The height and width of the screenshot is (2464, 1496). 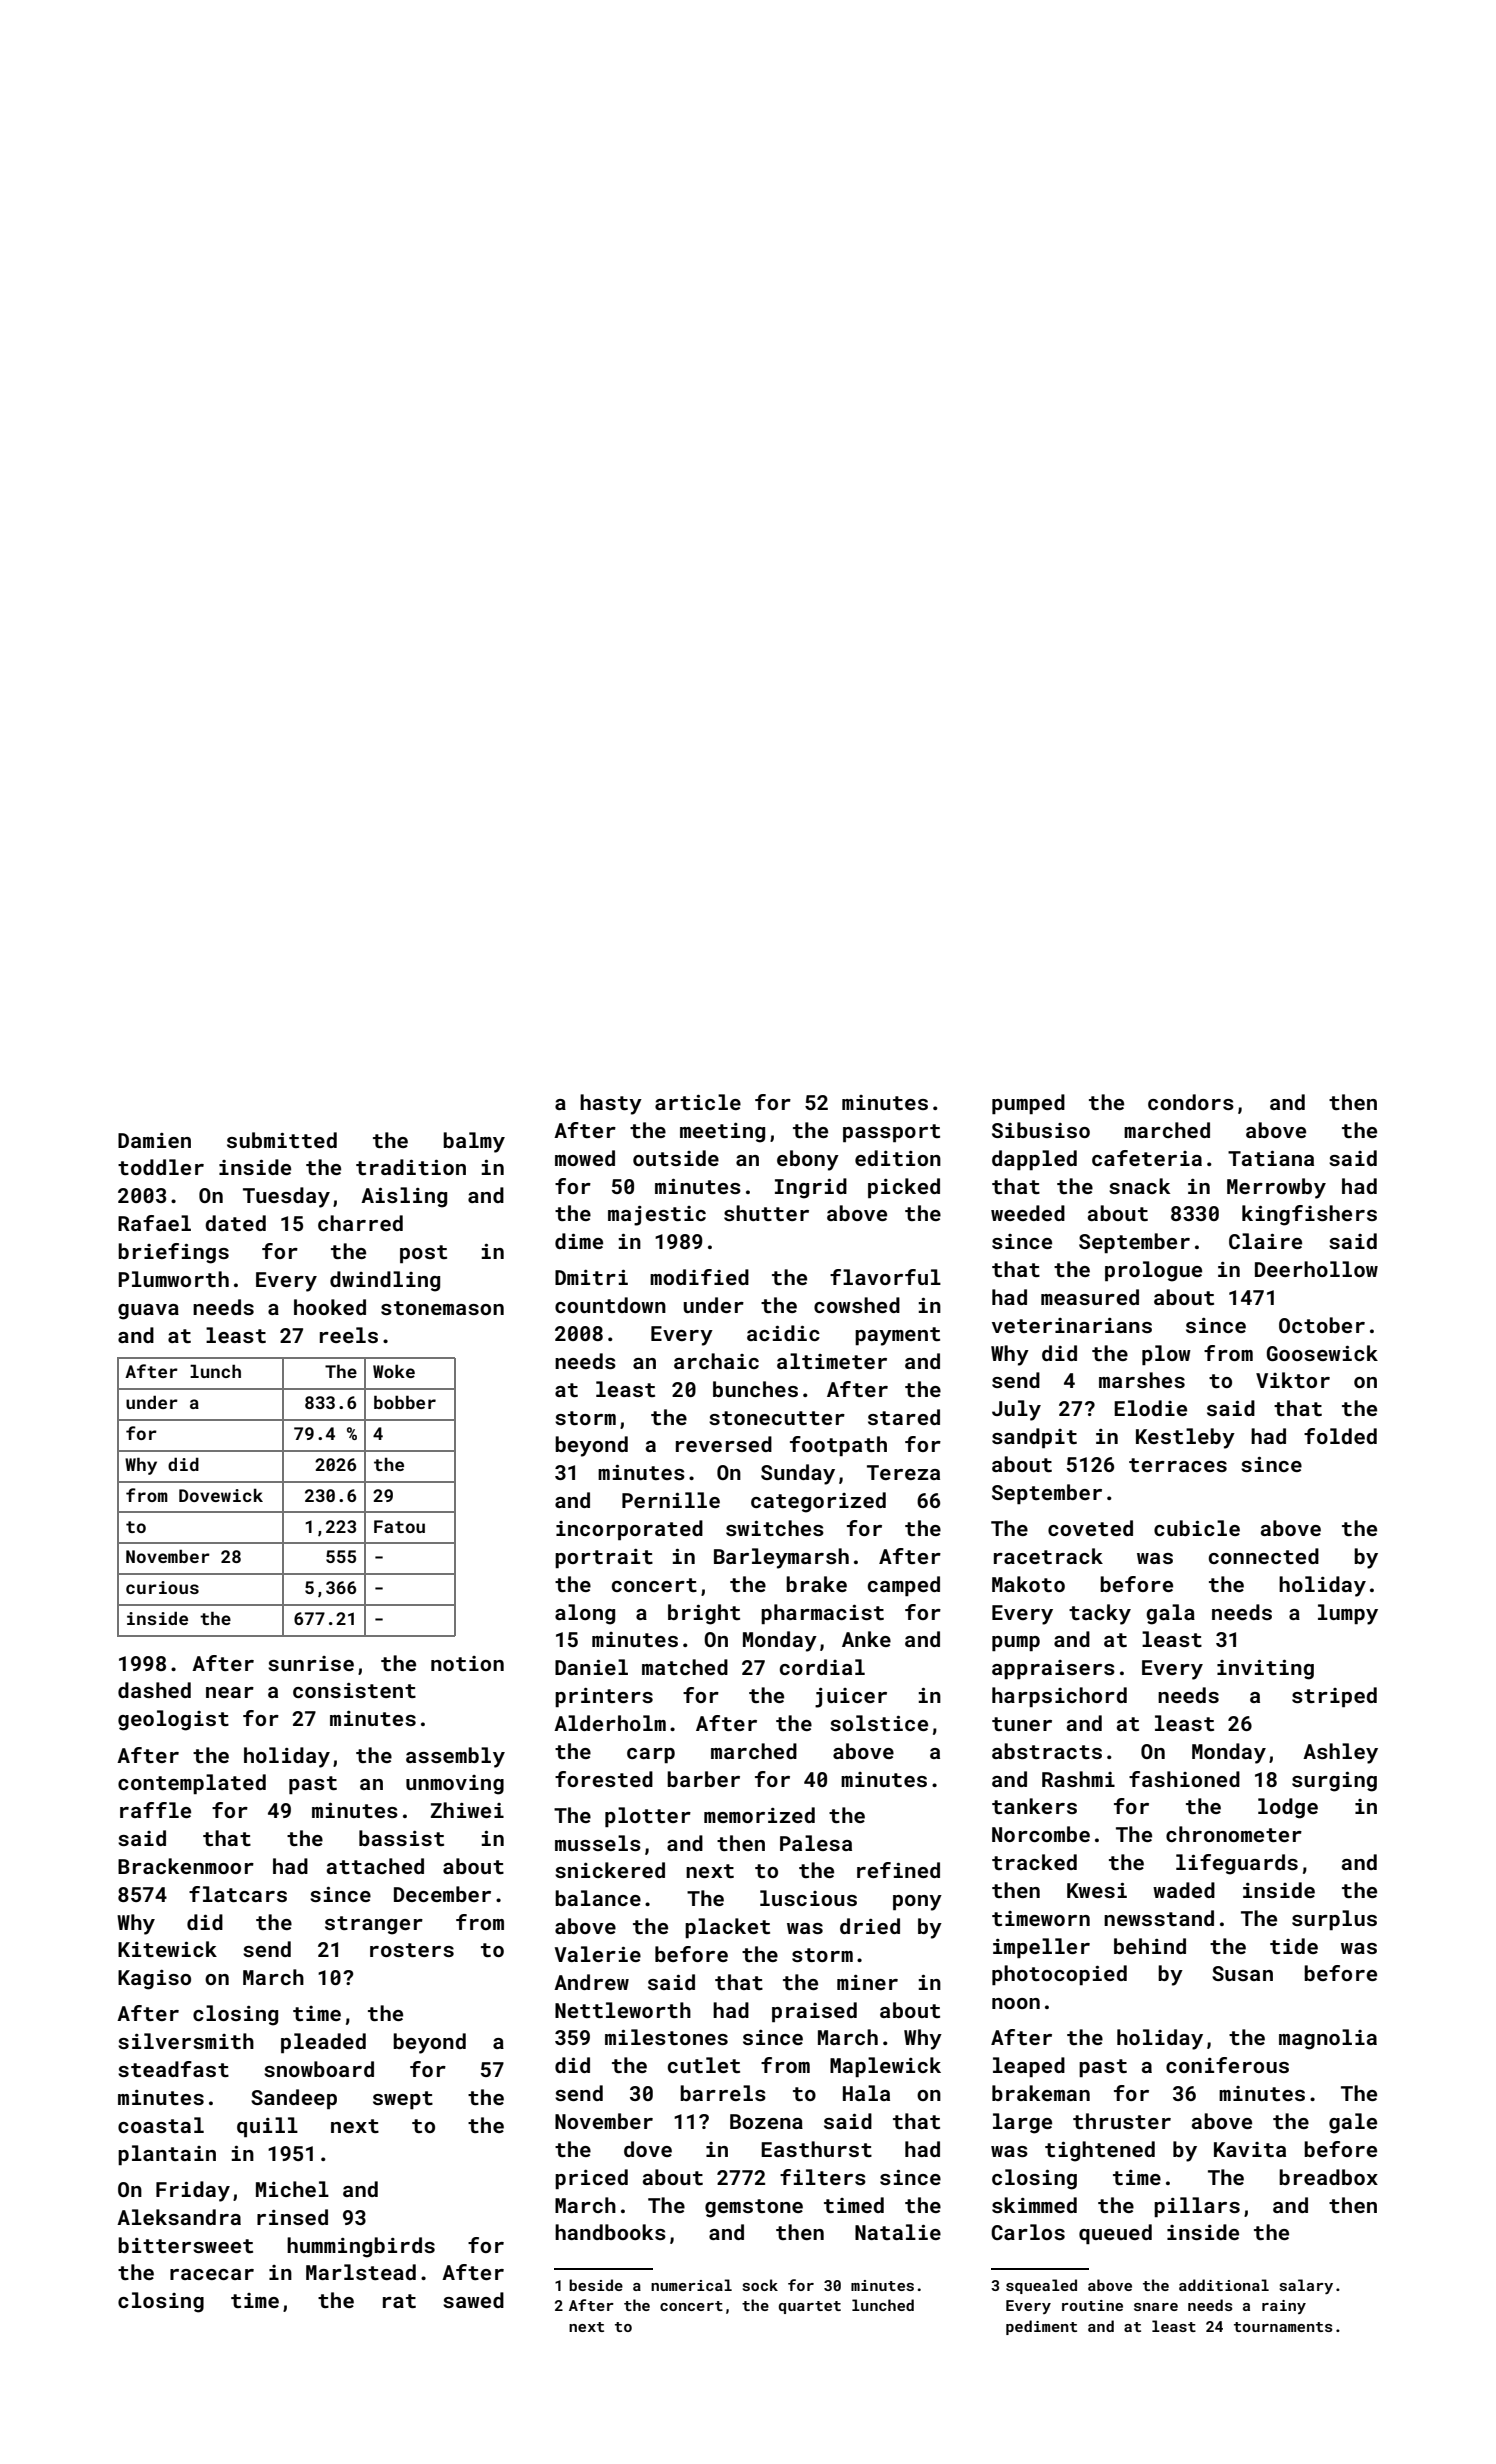 I want to click on swept, so click(x=403, y=2100).
